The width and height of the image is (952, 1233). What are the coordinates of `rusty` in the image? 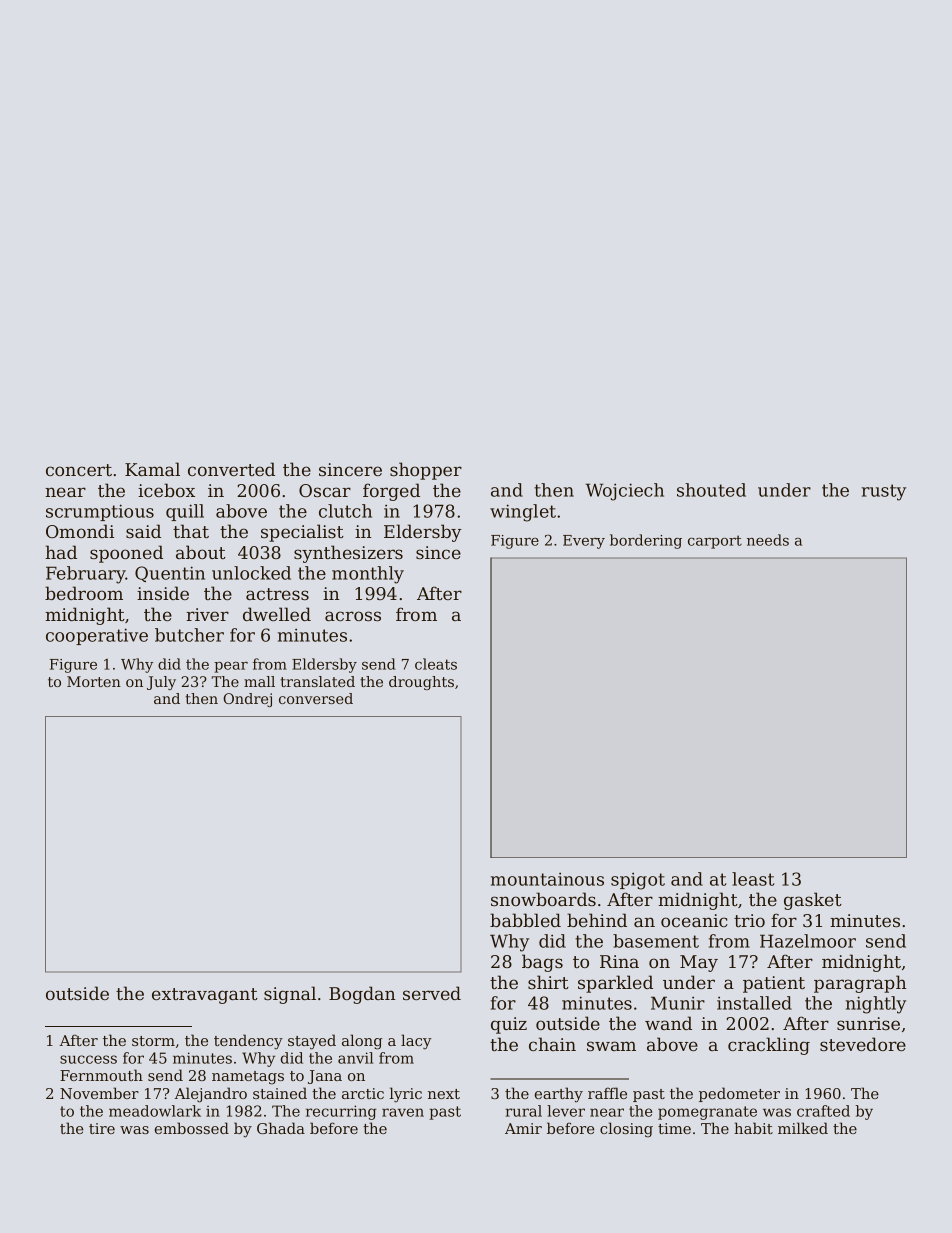 It's located at (884, 492).
